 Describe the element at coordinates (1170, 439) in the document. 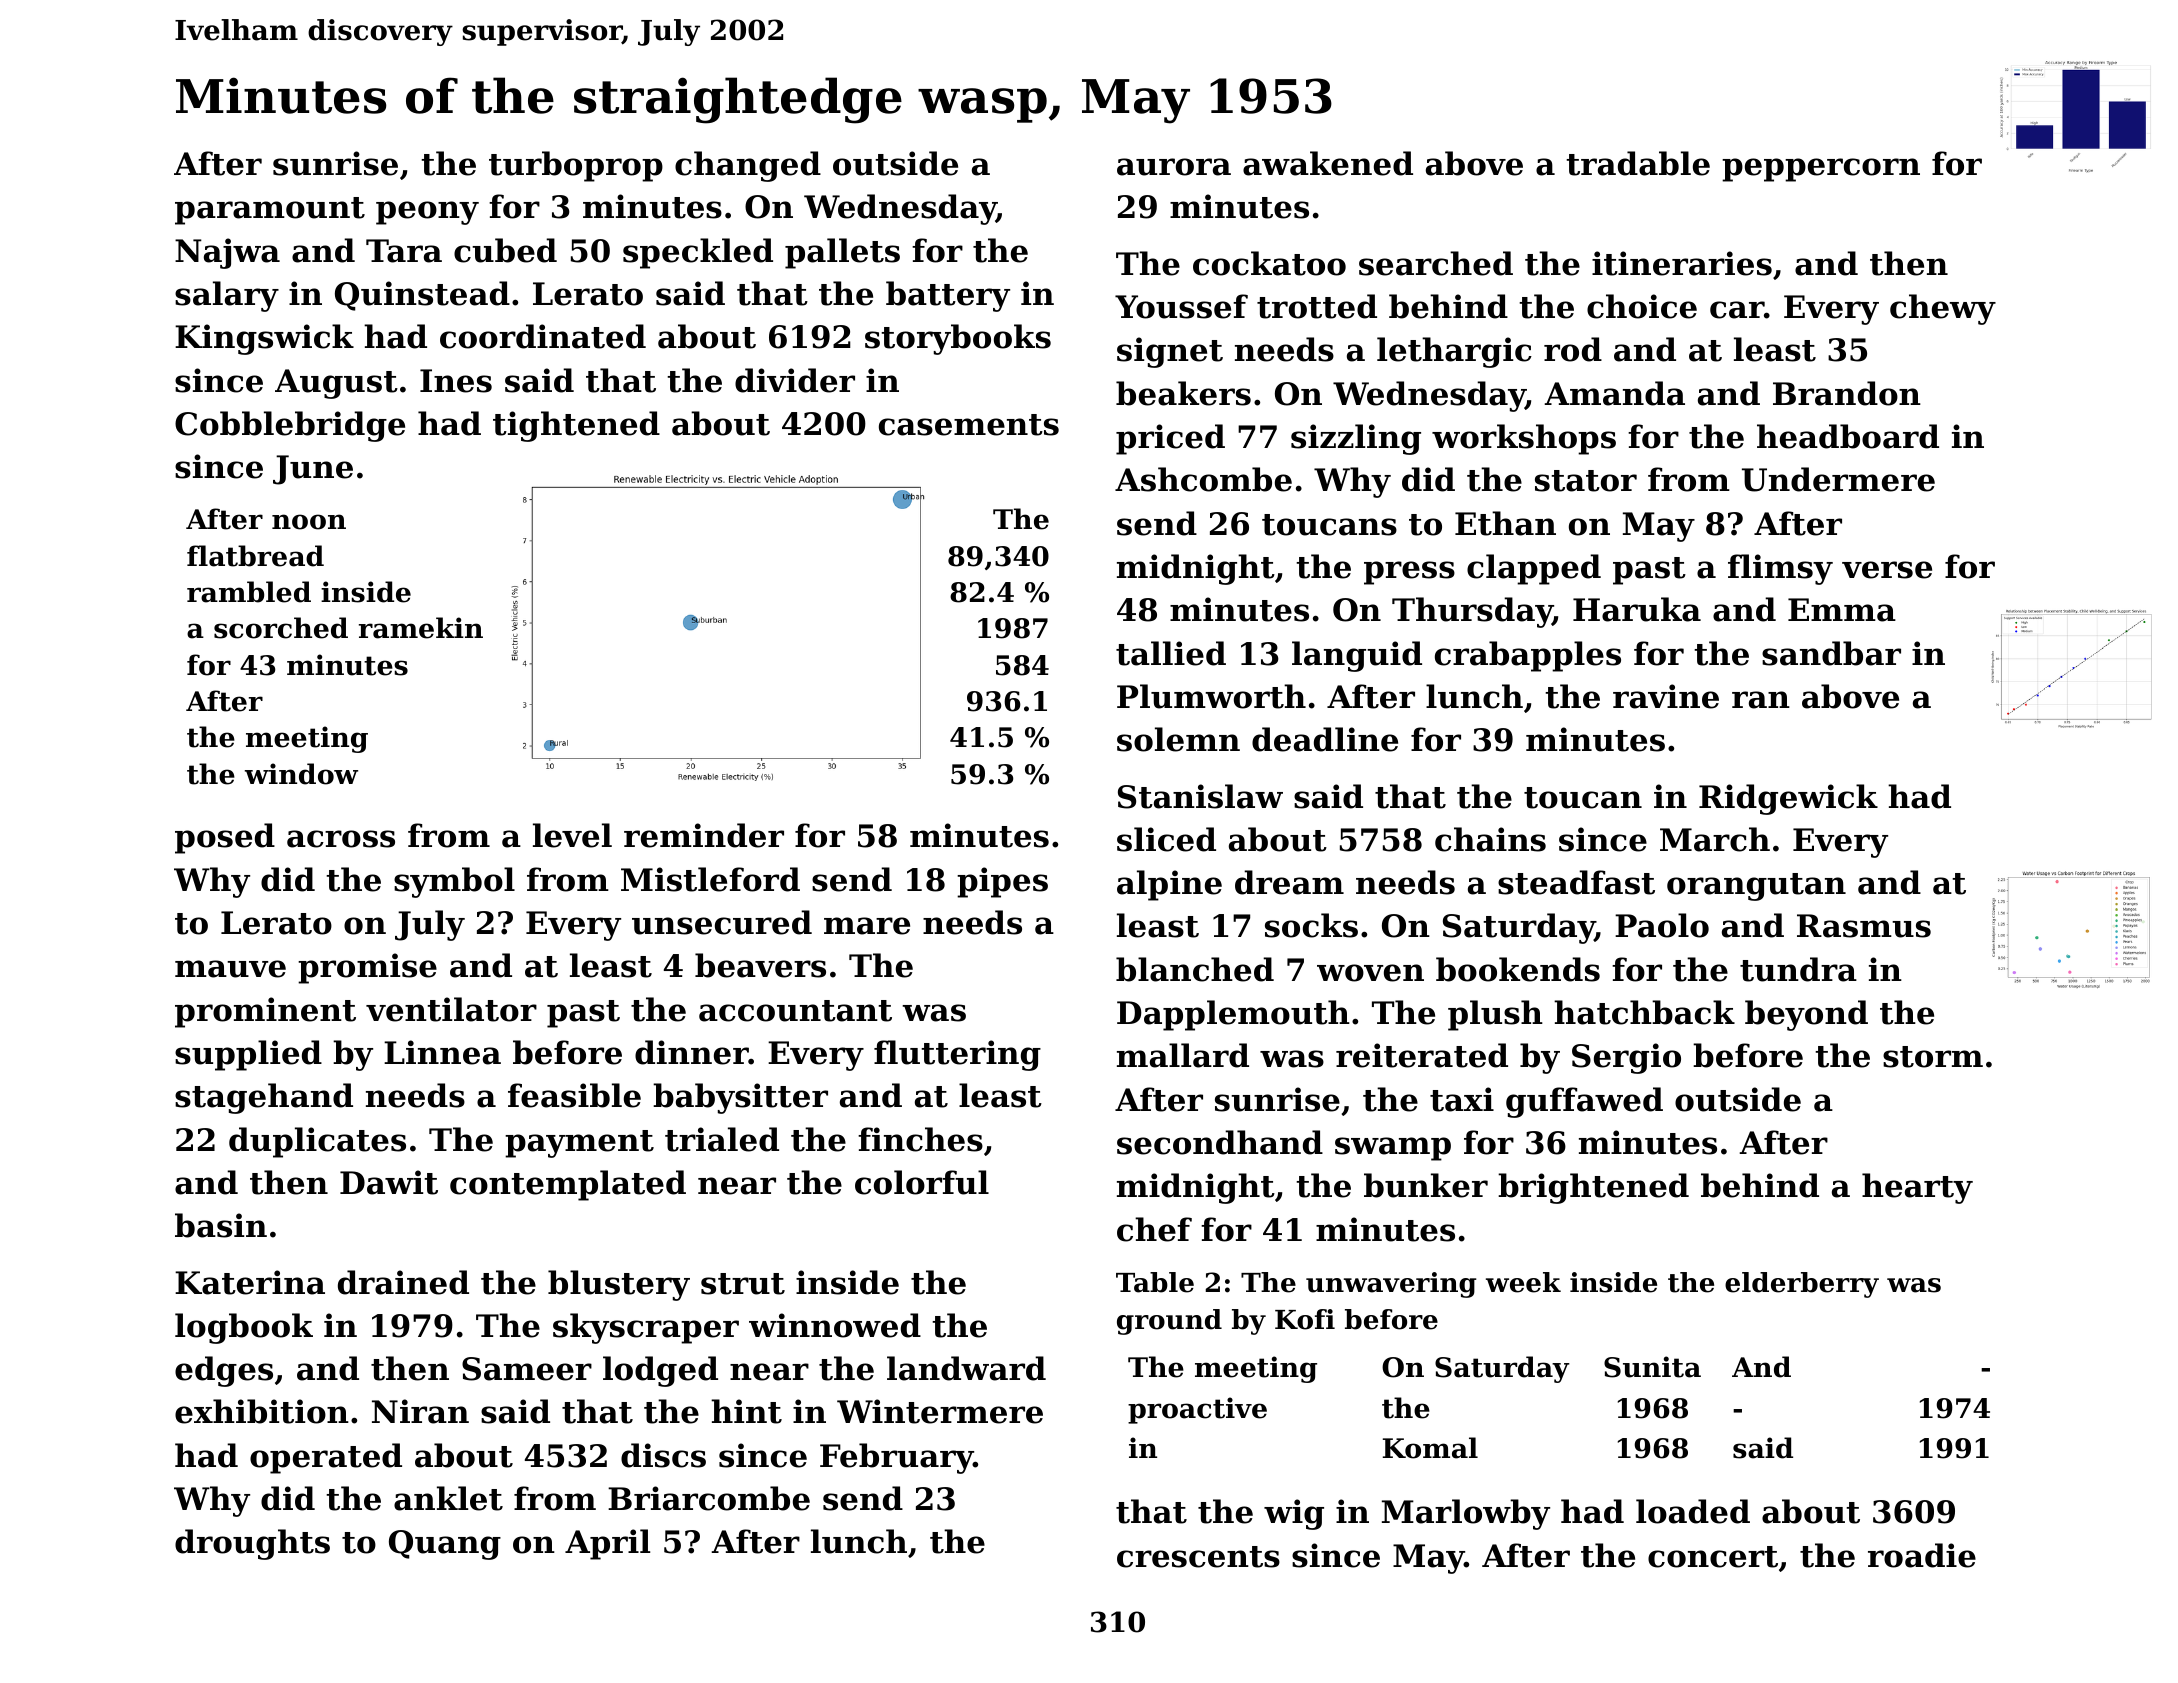

I see `priced` at that location.
